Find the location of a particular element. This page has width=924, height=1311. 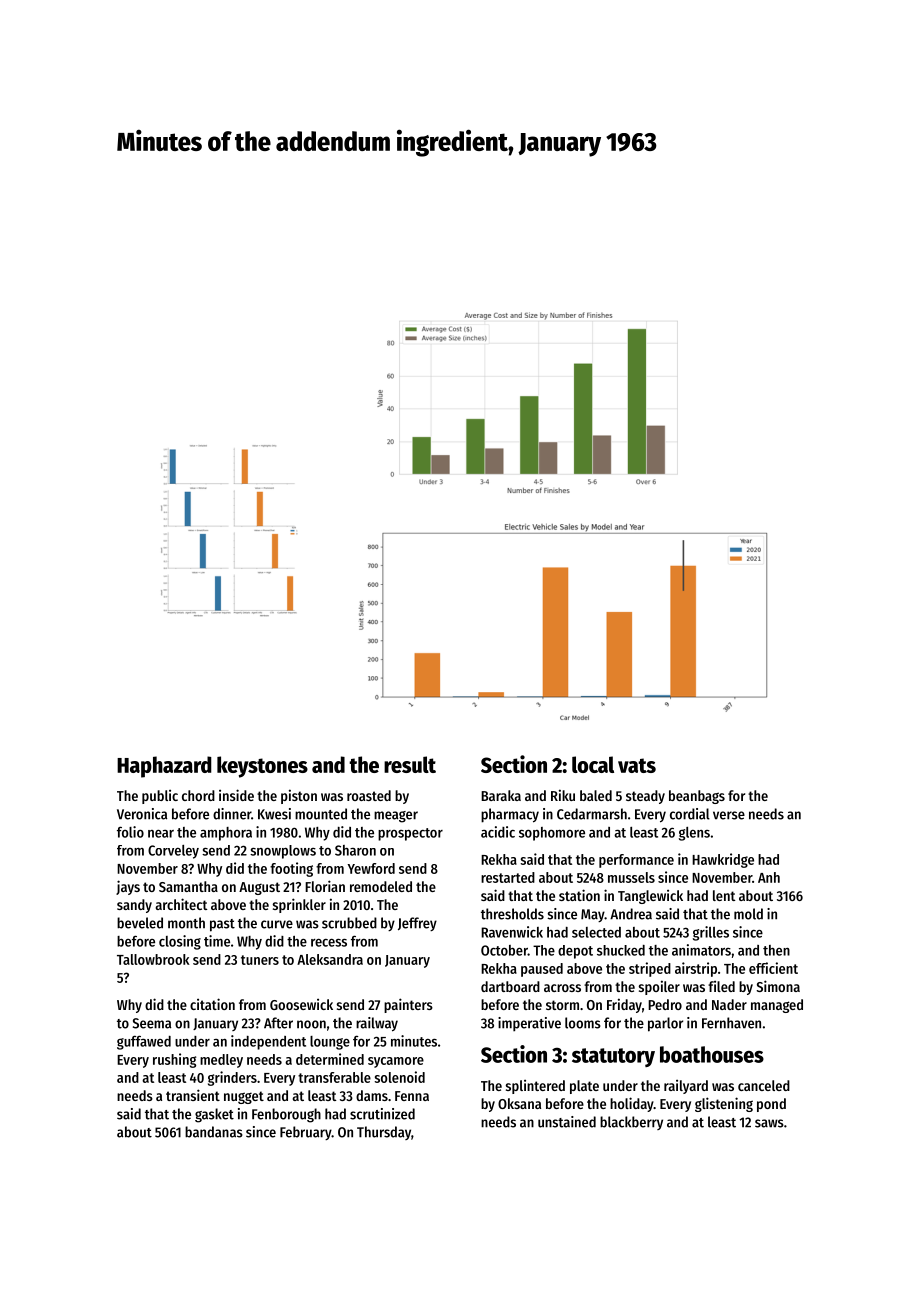

transient is located at coordinates (193, 1095).
